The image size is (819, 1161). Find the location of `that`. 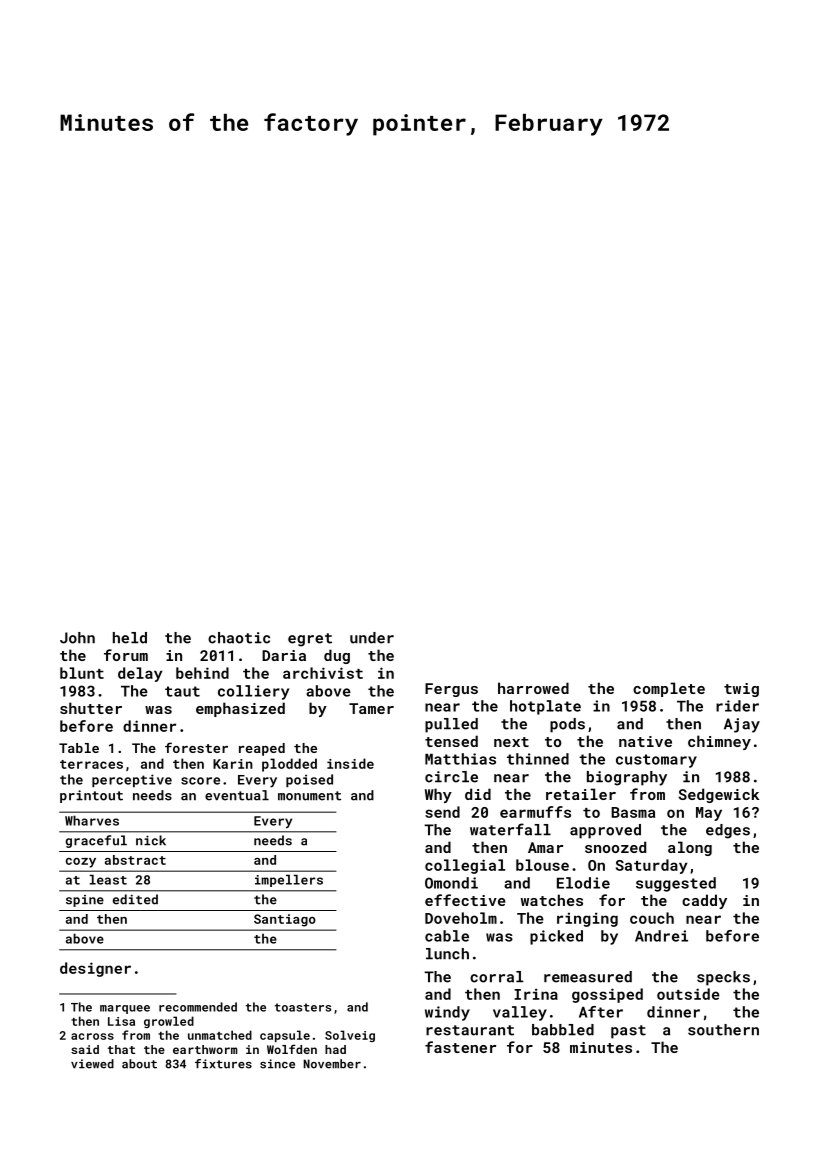

that is located at coordinates (121, 1049).
